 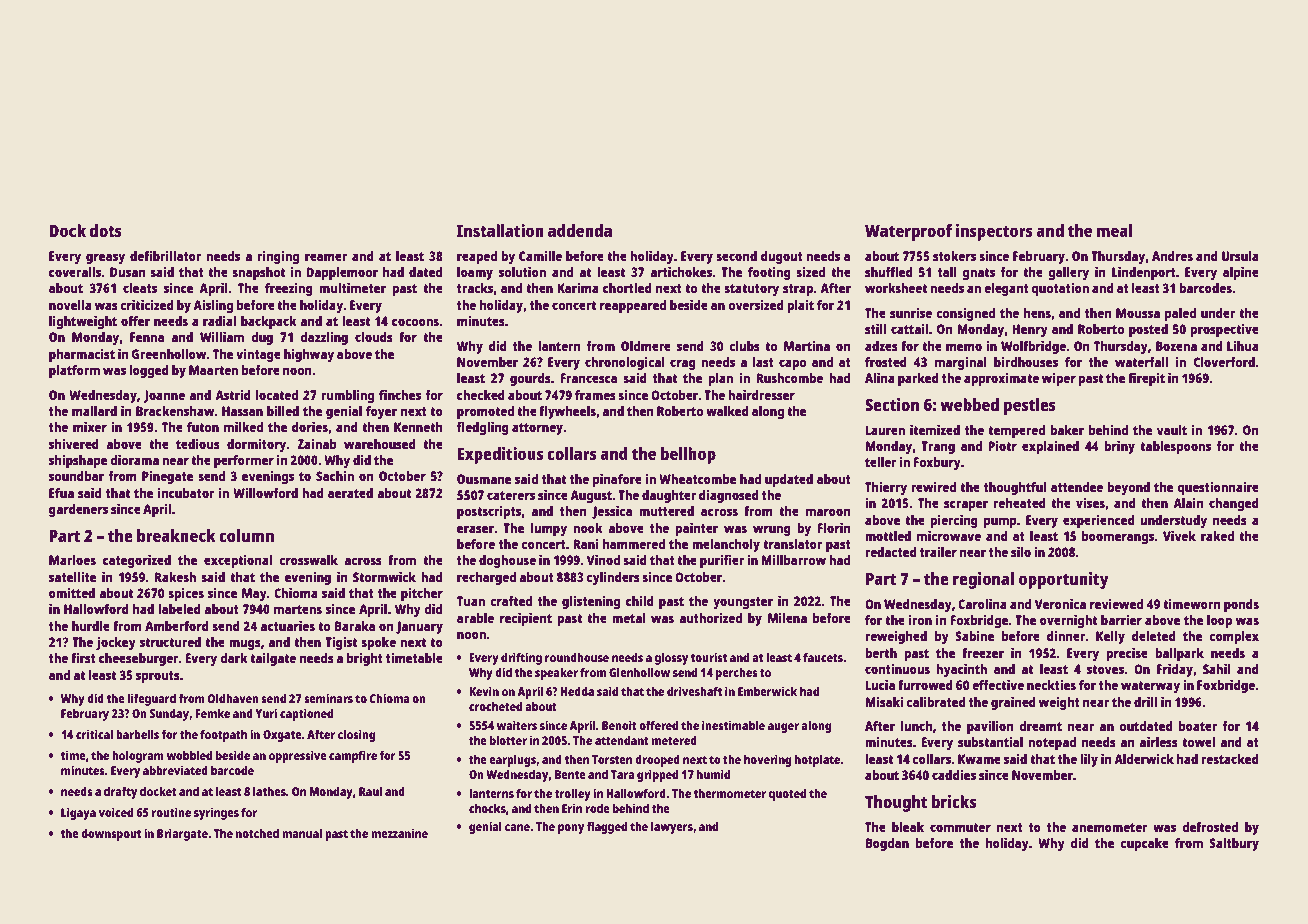 I want to click on cocoons, so click(x=415, y=322).
